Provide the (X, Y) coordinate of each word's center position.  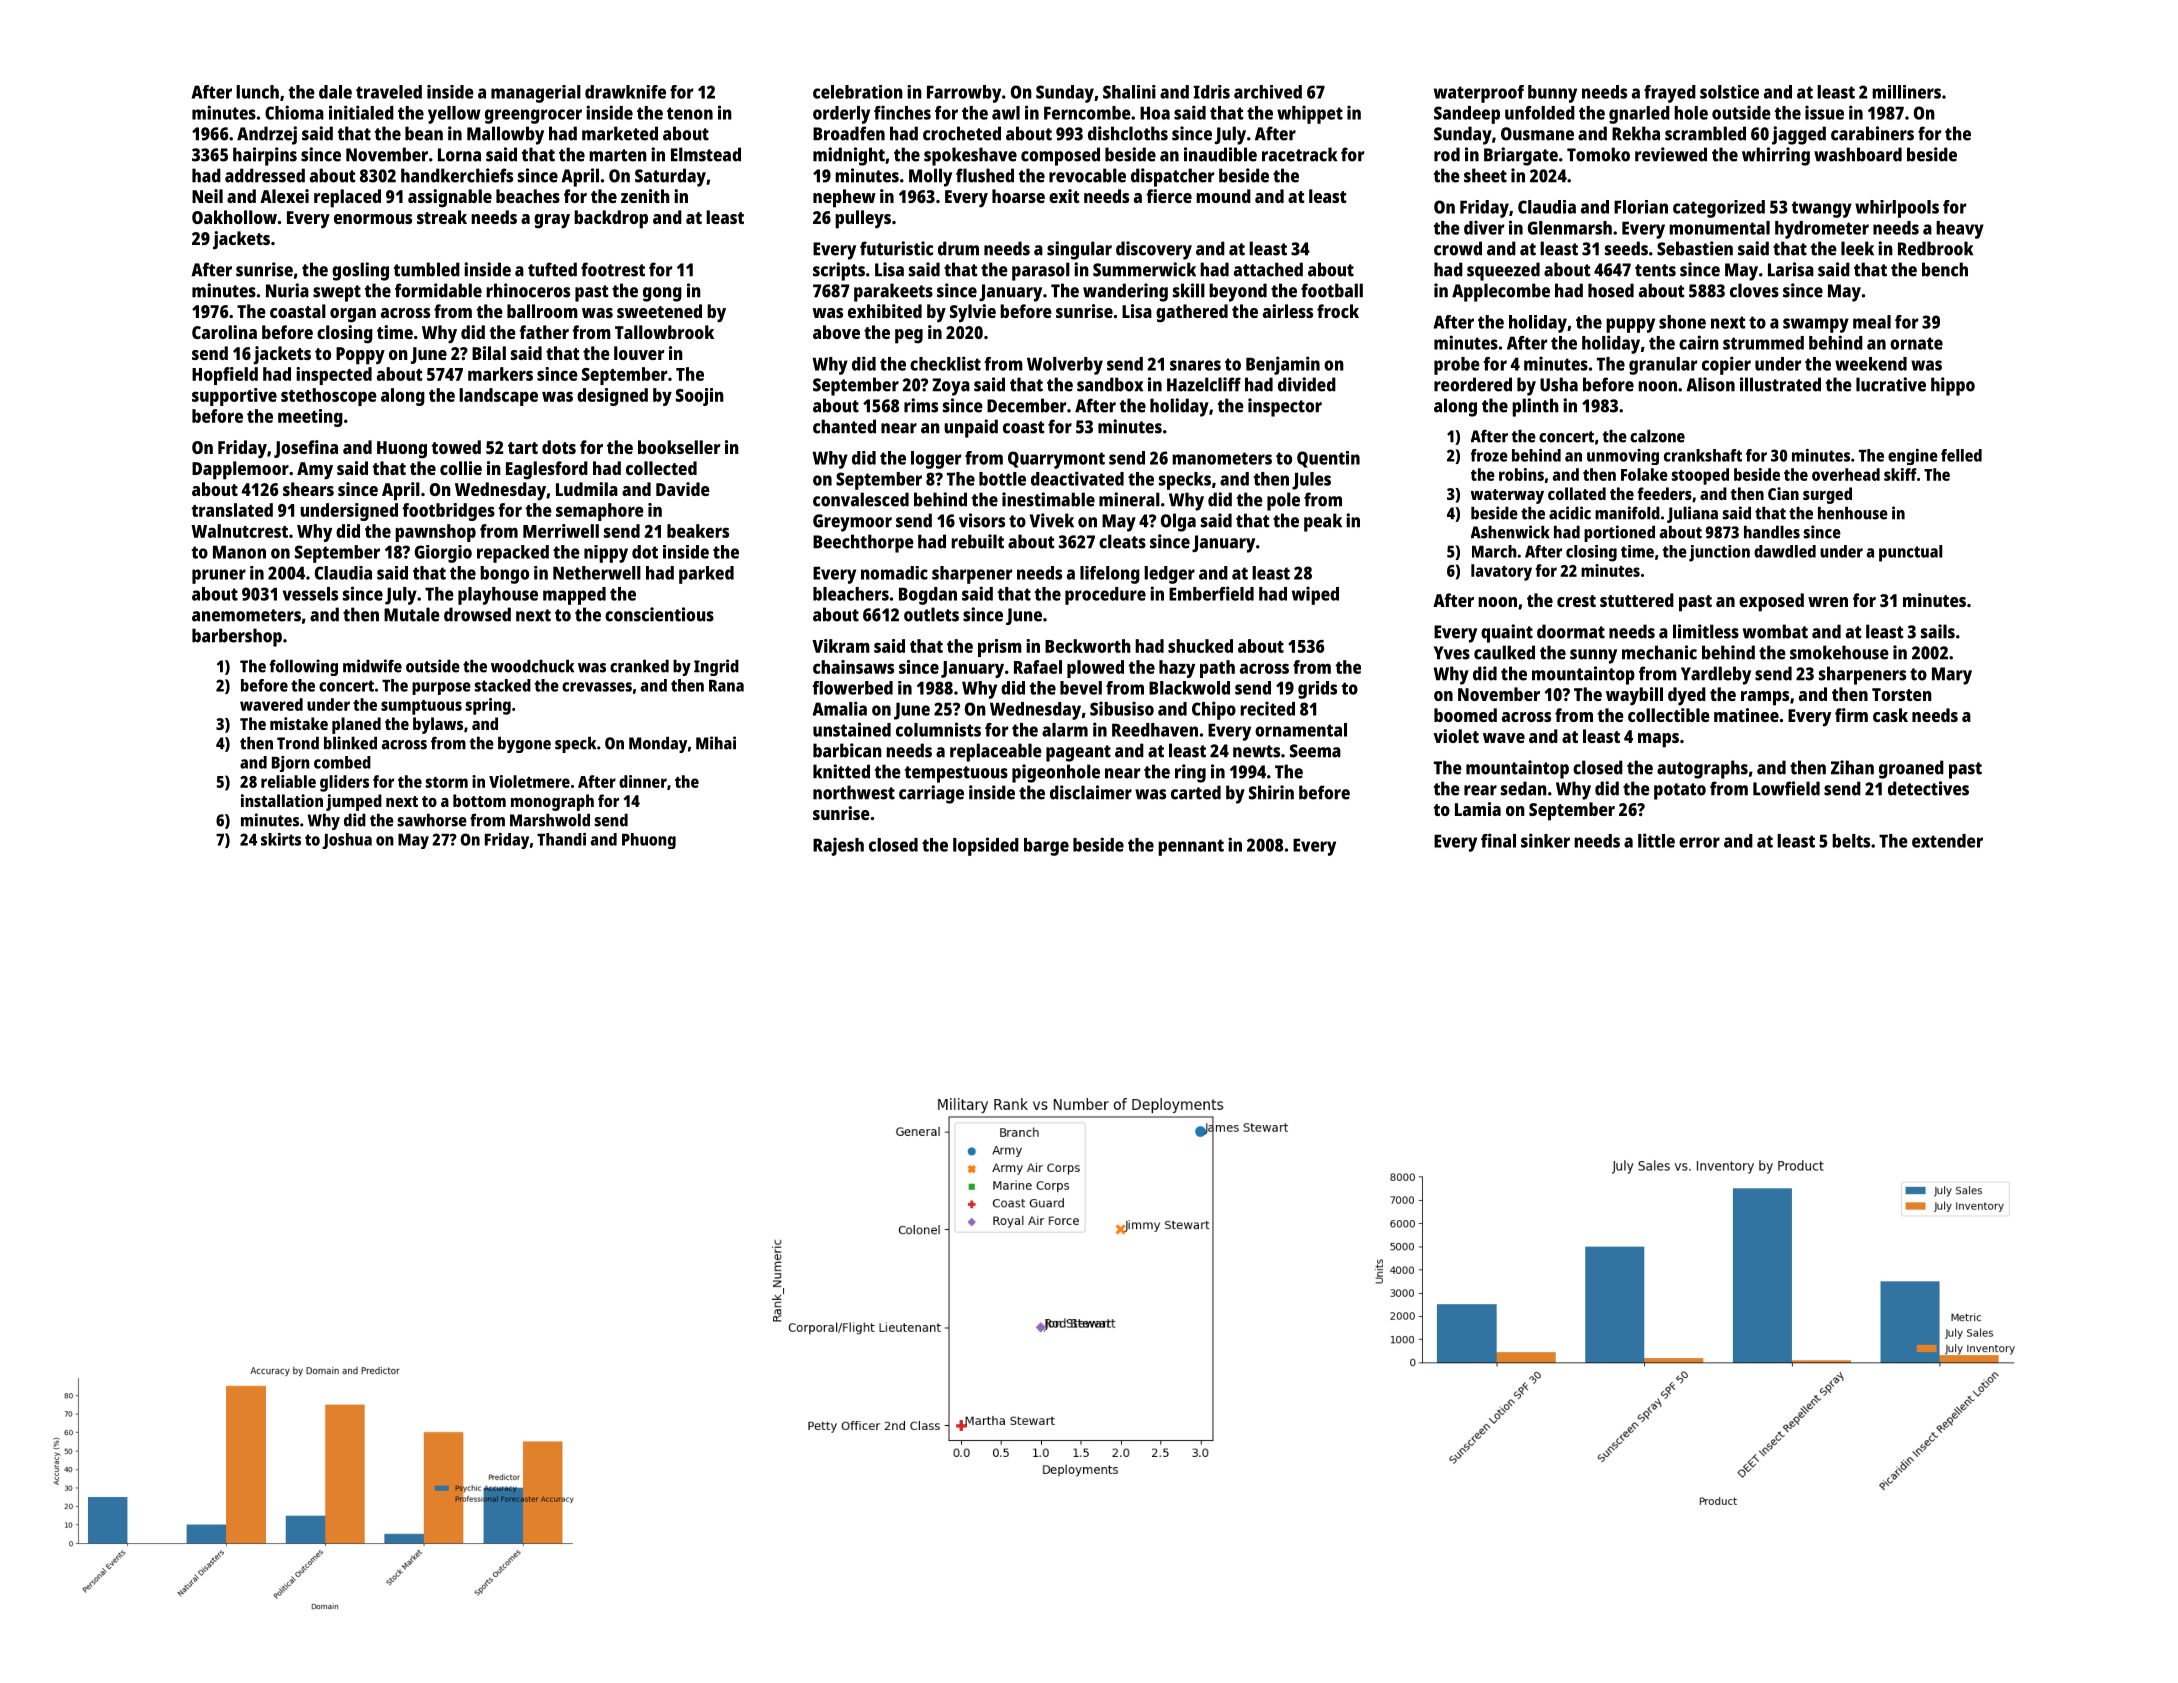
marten (618, 155)
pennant (1191, 847)
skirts (281, 839)
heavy (1960, 230)
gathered (1192, 313)
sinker (1545, 840)
